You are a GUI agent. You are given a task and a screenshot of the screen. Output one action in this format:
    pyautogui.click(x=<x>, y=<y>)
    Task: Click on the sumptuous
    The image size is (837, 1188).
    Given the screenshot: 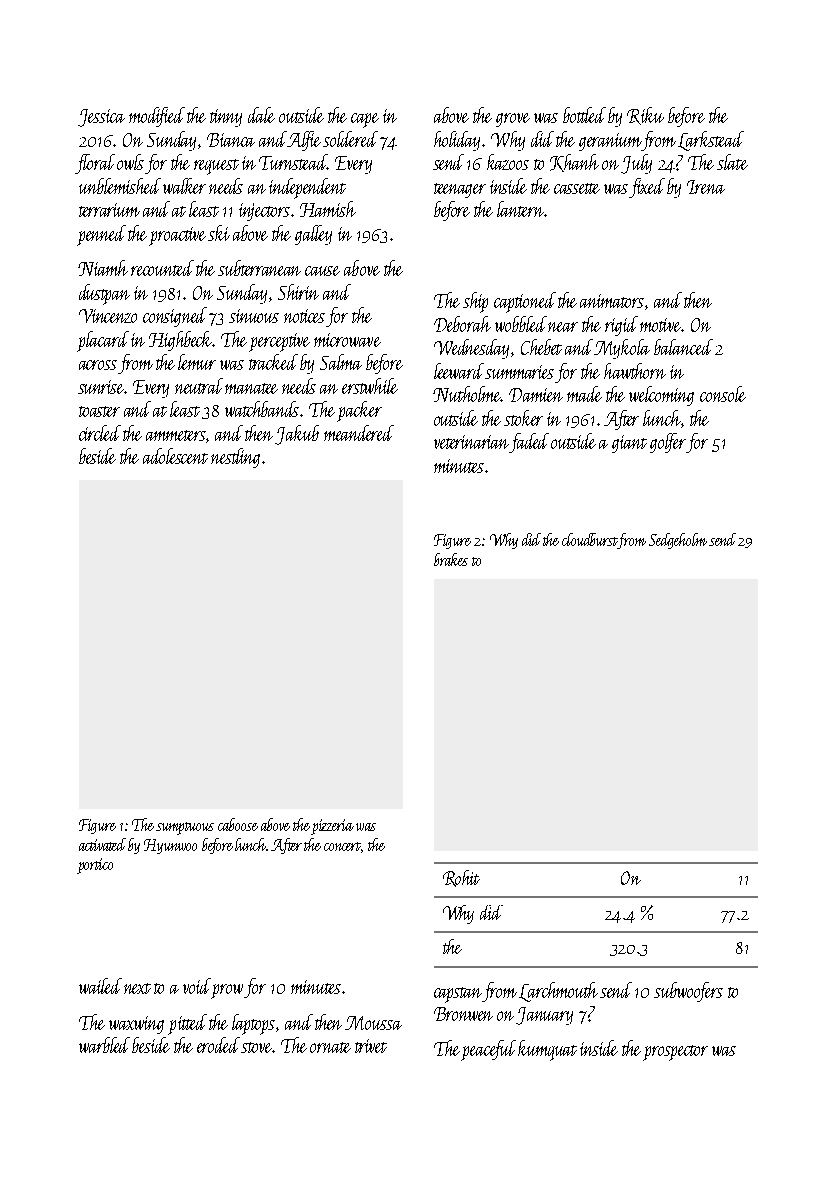 What is the action you would take?
    pyautogui.click(x=185, y=828)
